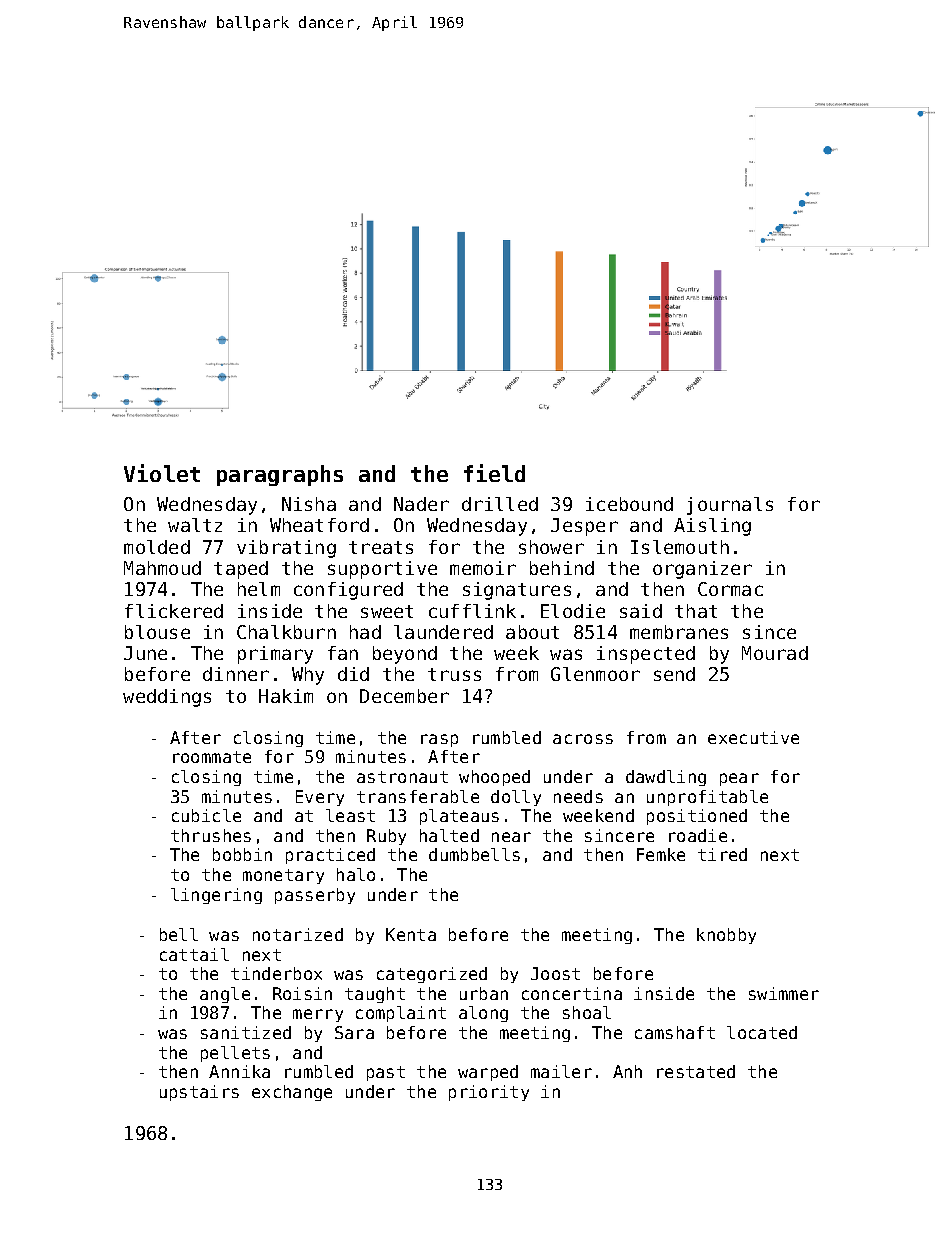 The width and height of the screenshot is (952, 1233). What do you see at coordinates (449, 835) in the screenshot?
I see `halted` at bounding box center [449, 835].
